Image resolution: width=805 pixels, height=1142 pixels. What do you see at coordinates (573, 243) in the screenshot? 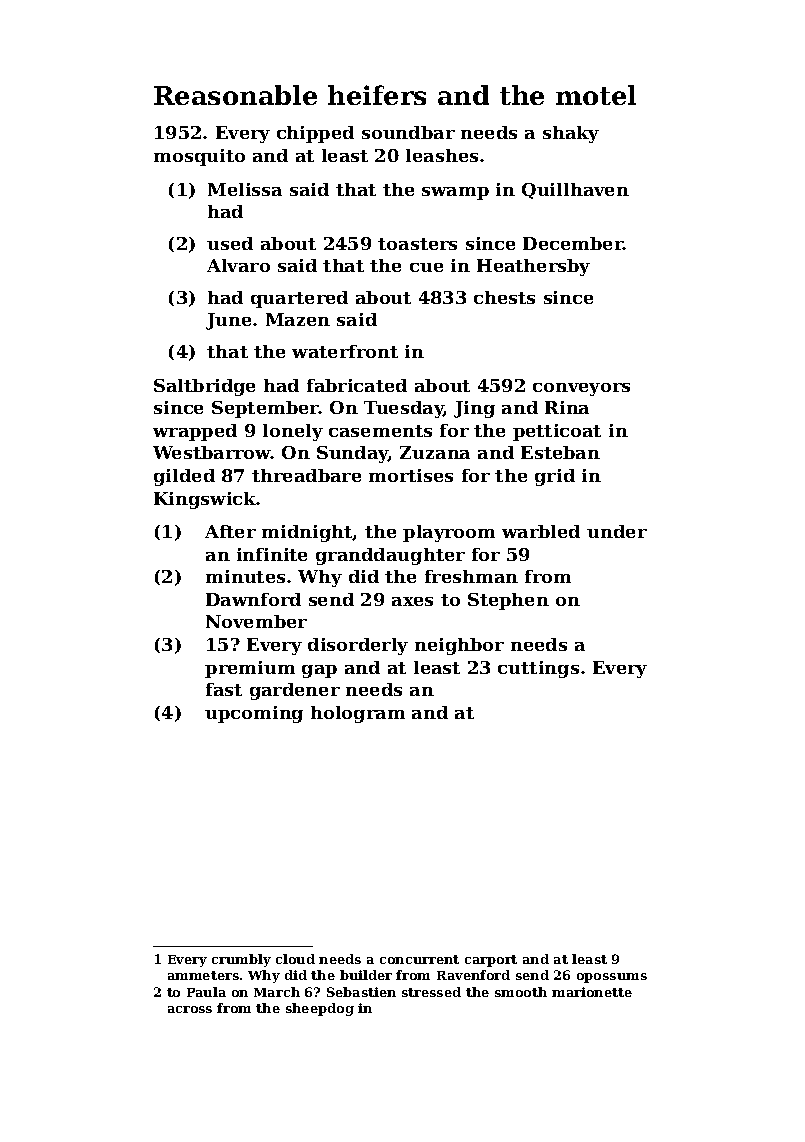
I see `December` at bounding box center [573, 243].
